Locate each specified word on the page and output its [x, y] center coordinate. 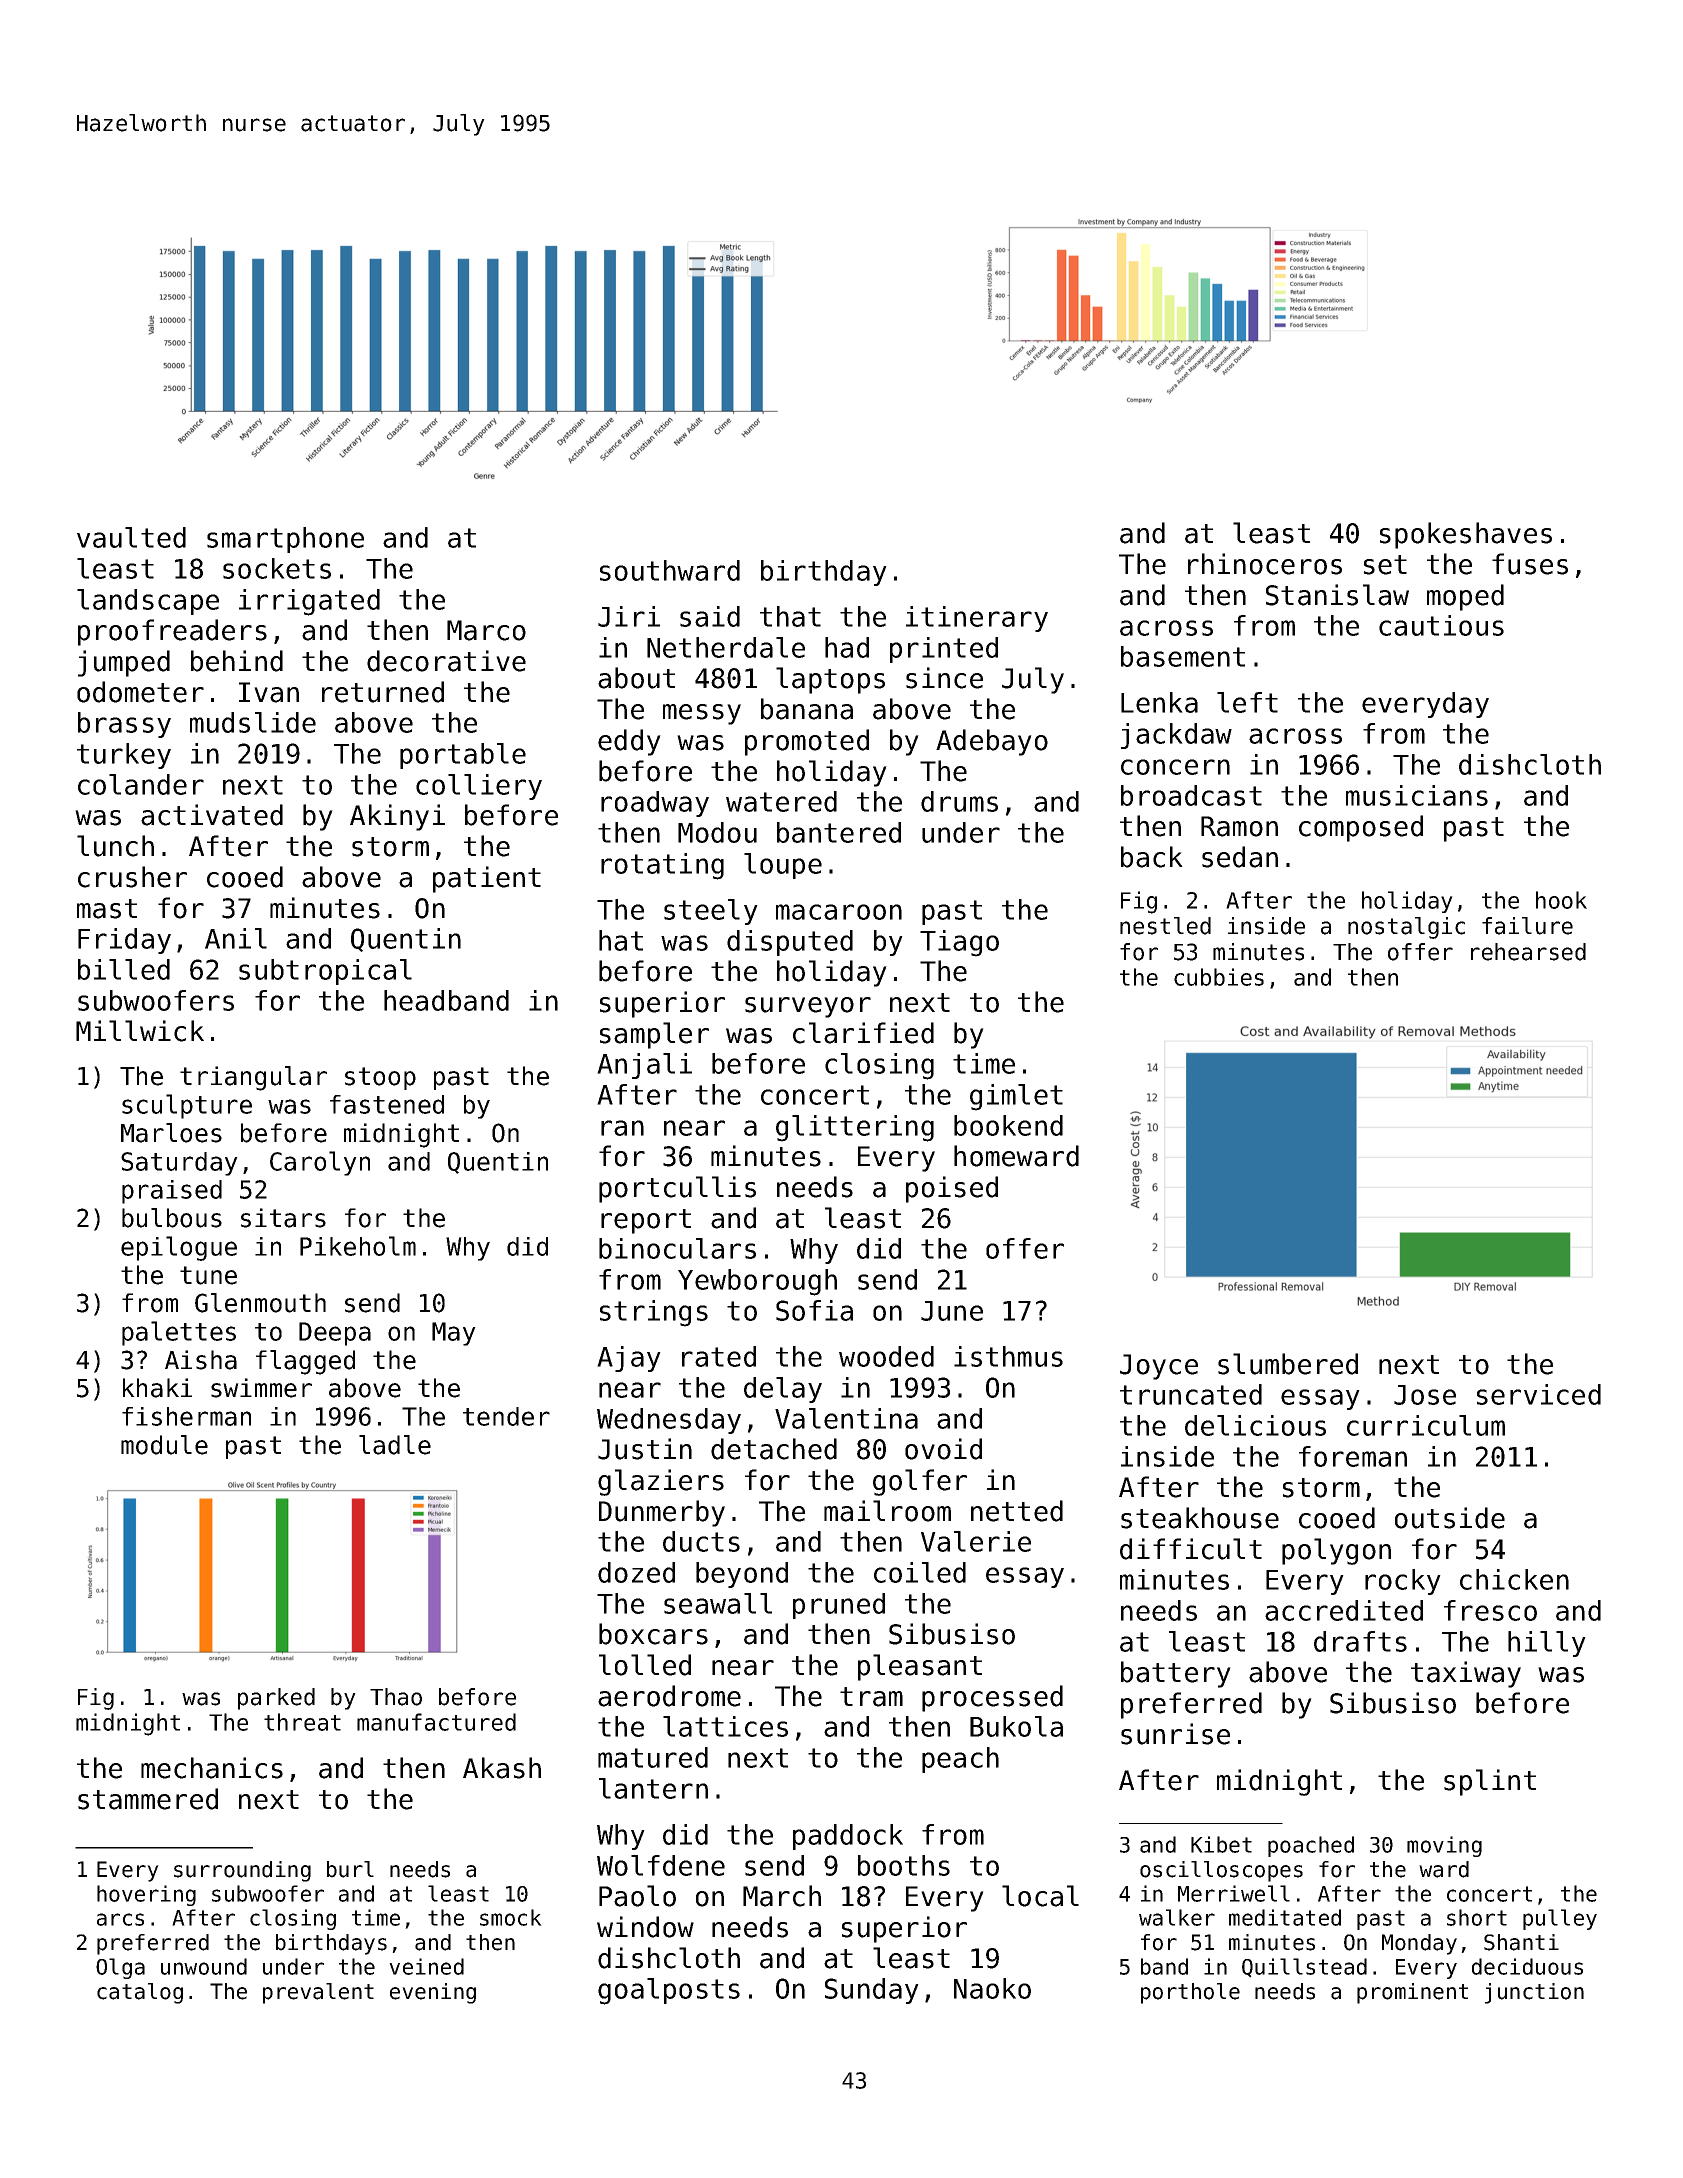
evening [433, 1993]
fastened [387, 1104]
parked [276, 1699]
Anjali [644, 1066]
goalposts [669, 1991]
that [790, 616]
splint [1490, 1782]
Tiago [959, 943]
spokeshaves [1466, 535]
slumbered [1288, 1364]
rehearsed [1528, 952]
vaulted [131, 537]
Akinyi [397, 817]
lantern [653, 1788]
